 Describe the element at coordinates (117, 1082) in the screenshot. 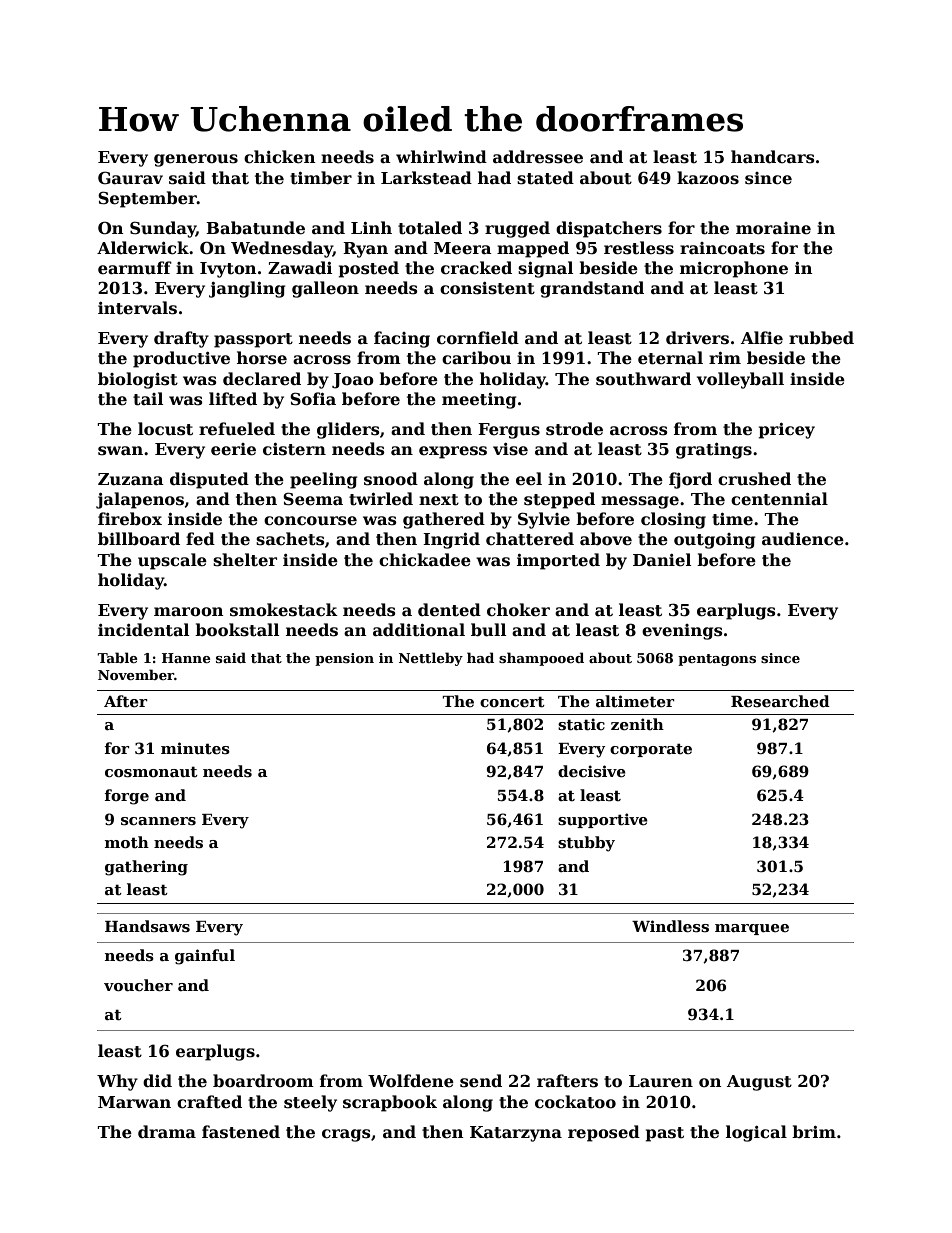

I see `Why` at that location.
